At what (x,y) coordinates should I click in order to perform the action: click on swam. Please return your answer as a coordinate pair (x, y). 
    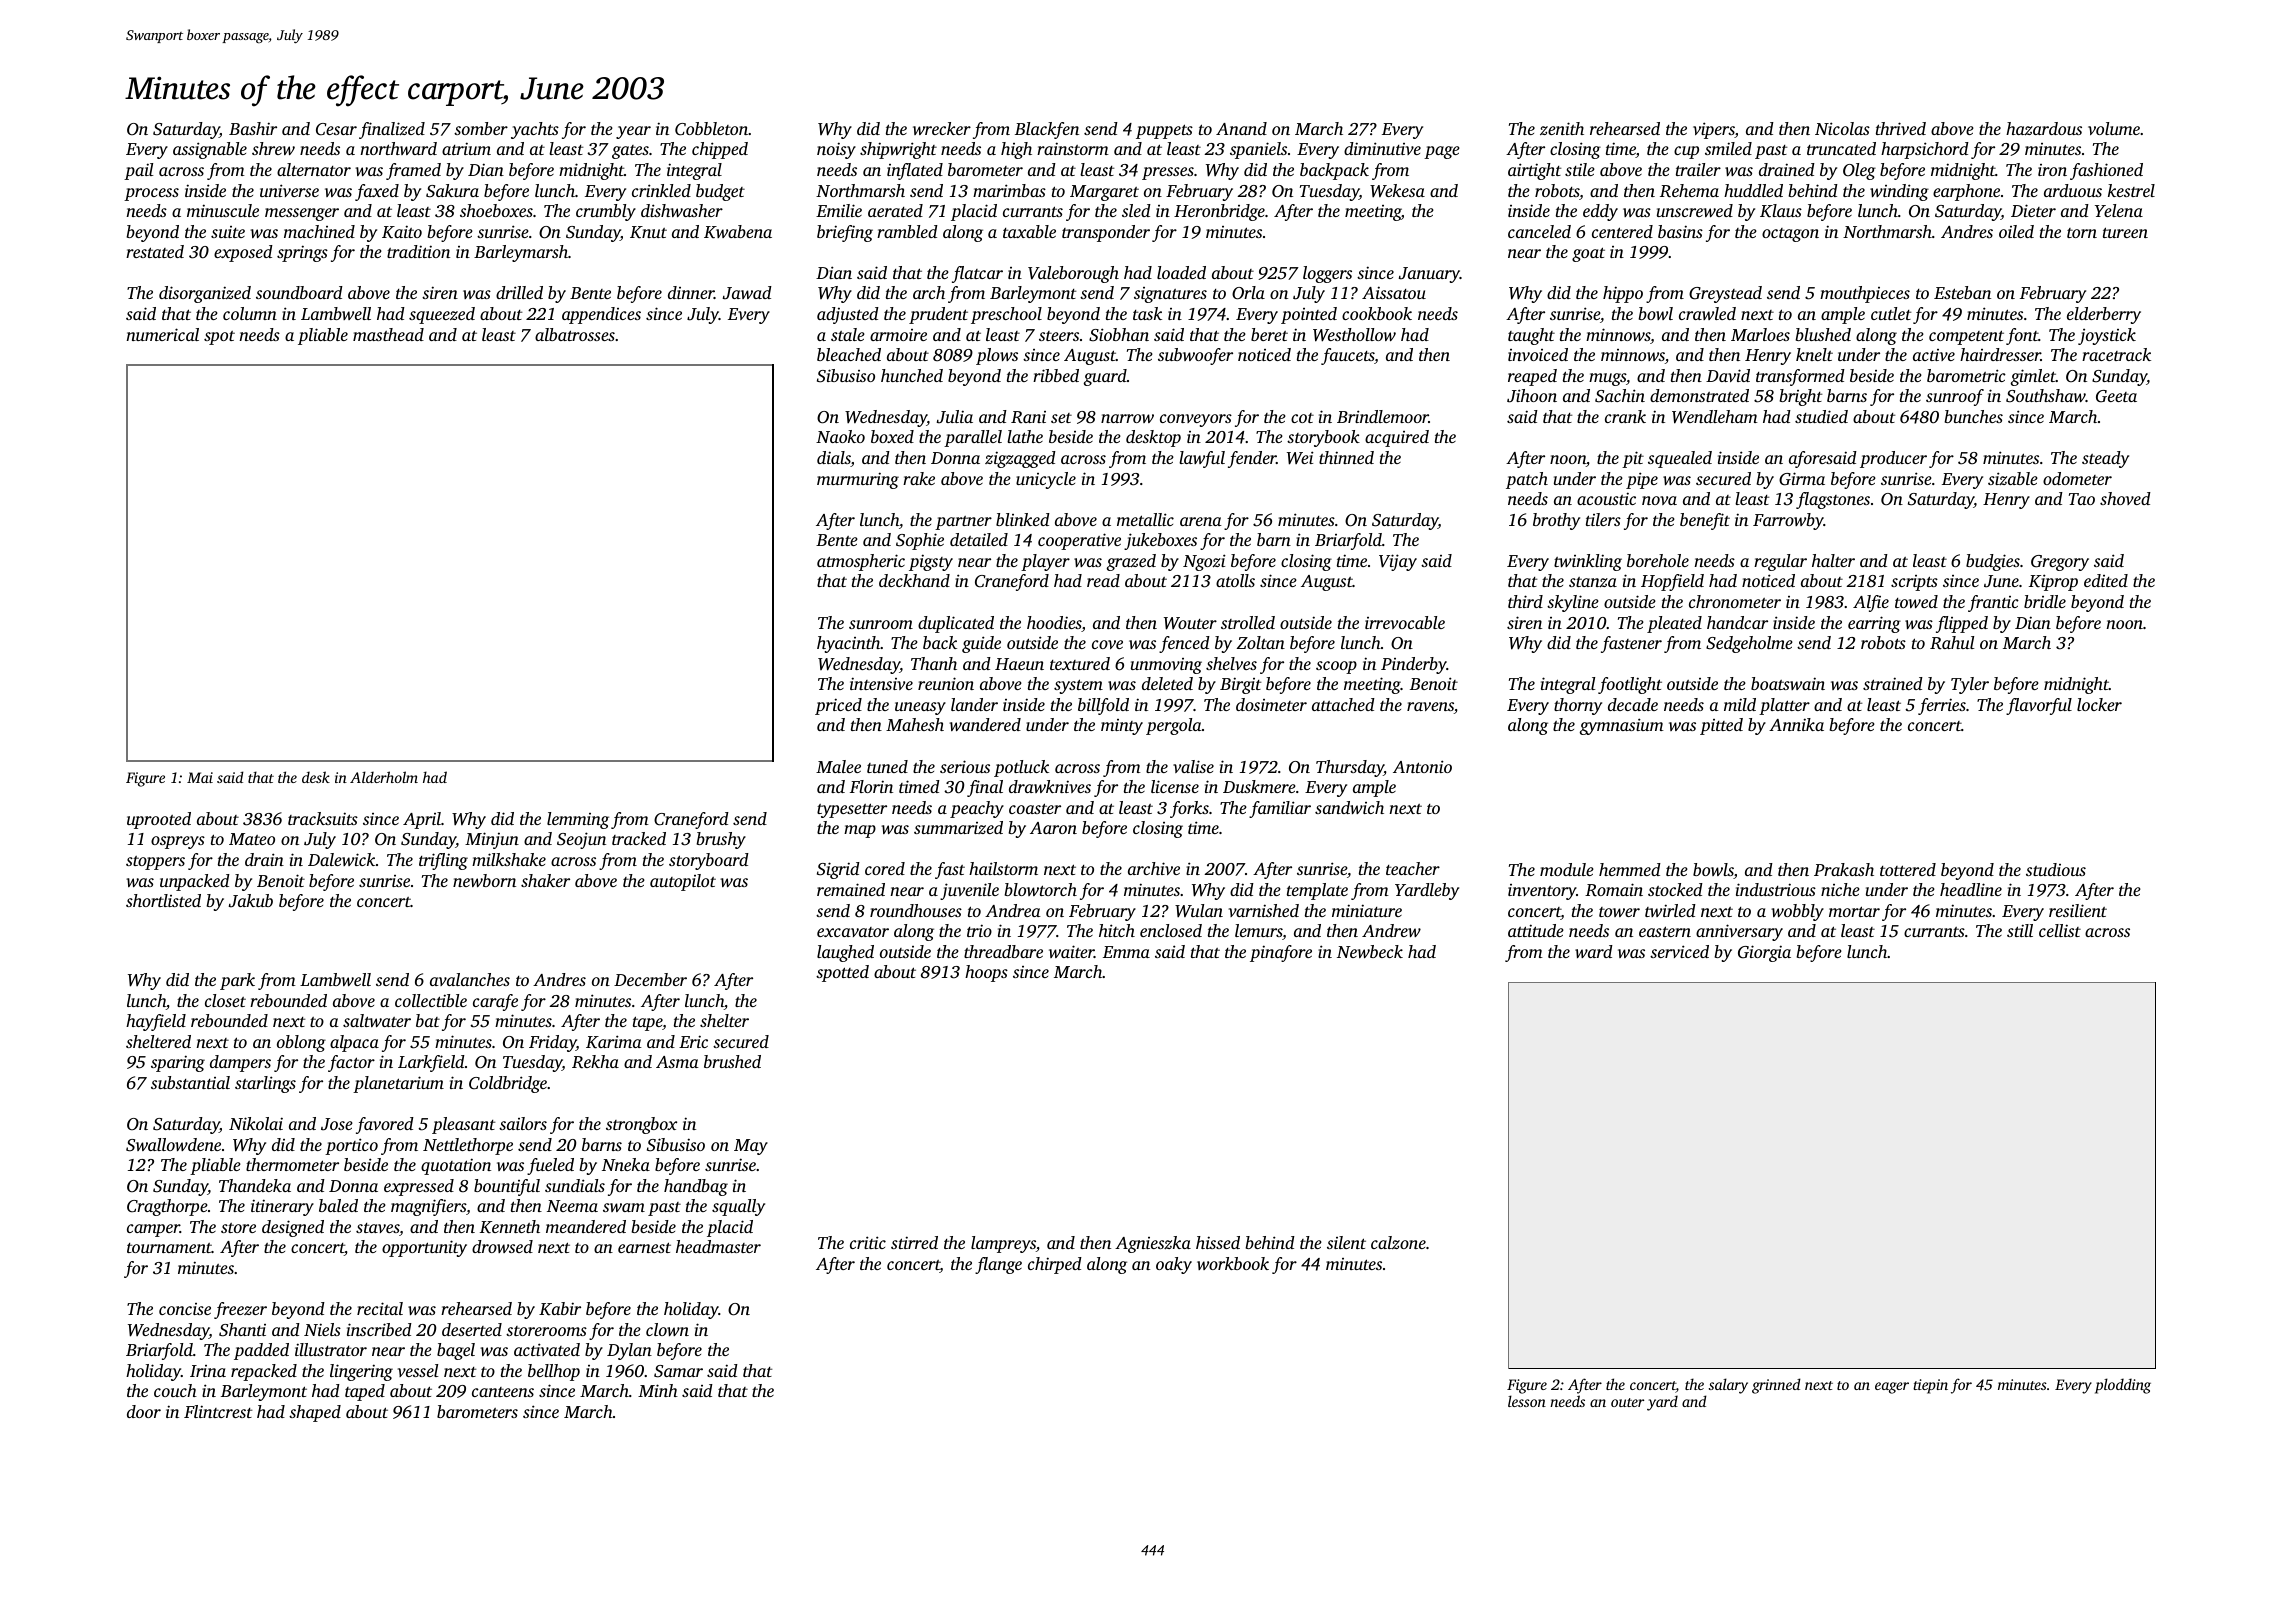
    Looking at the image, I should click on (624, 1207).
